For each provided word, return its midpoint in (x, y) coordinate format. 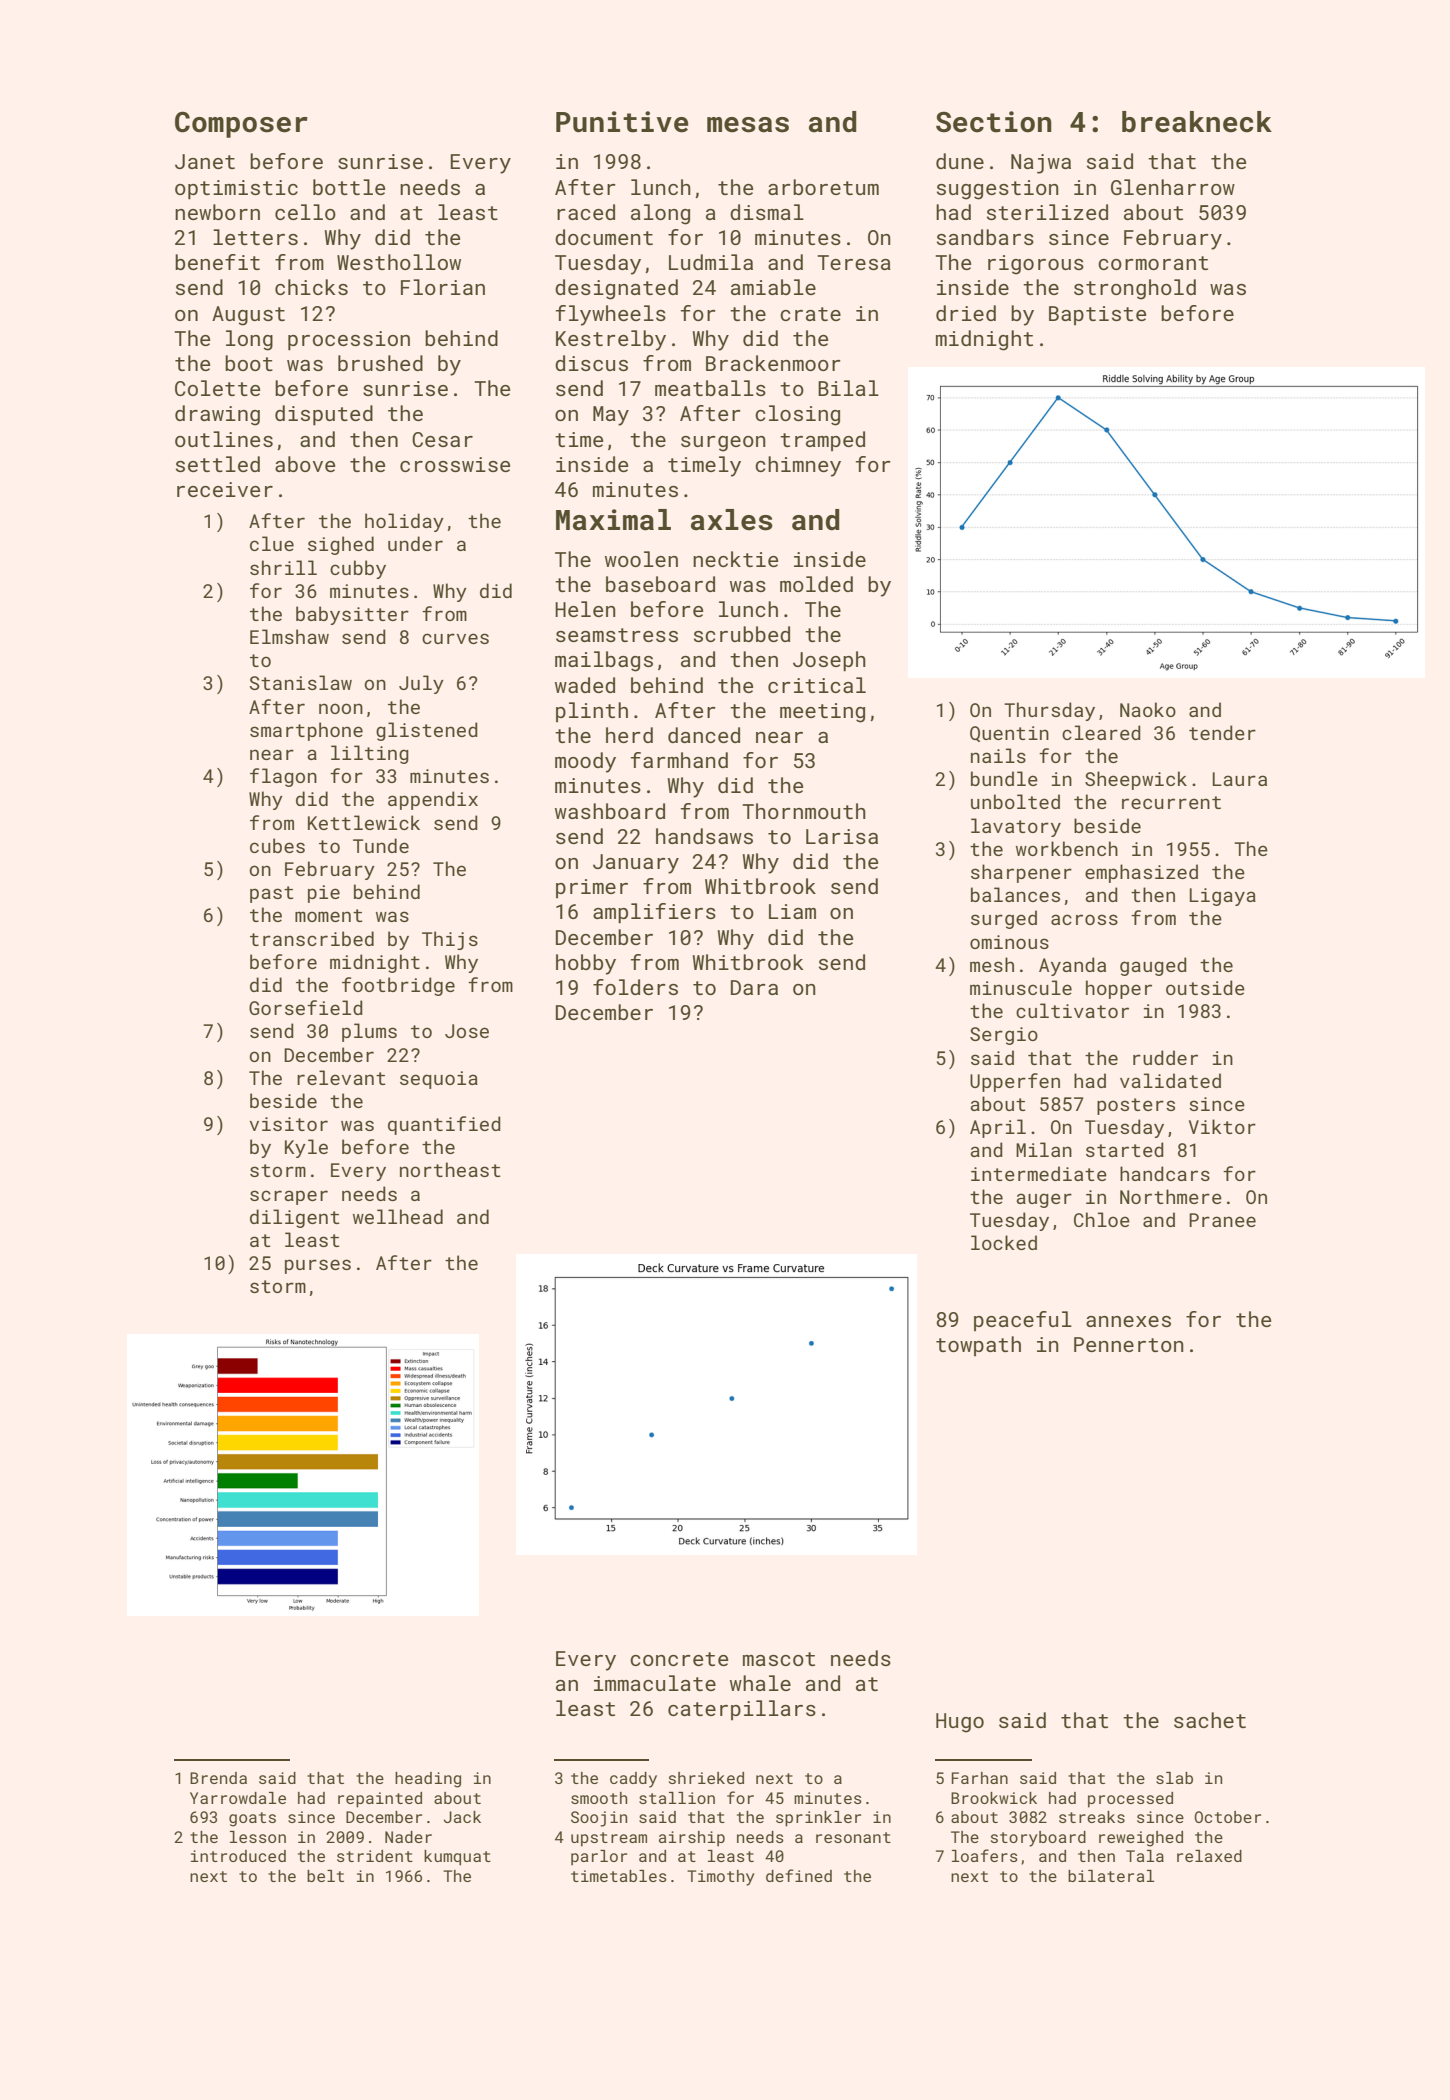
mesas (748, 125)
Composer (241, 124)
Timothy (721, 1878)
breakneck (1197, 122)
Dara (754, 987)
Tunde (381, 845)
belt (325, 1876)
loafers (985, 1855)
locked (1004, 1242)
